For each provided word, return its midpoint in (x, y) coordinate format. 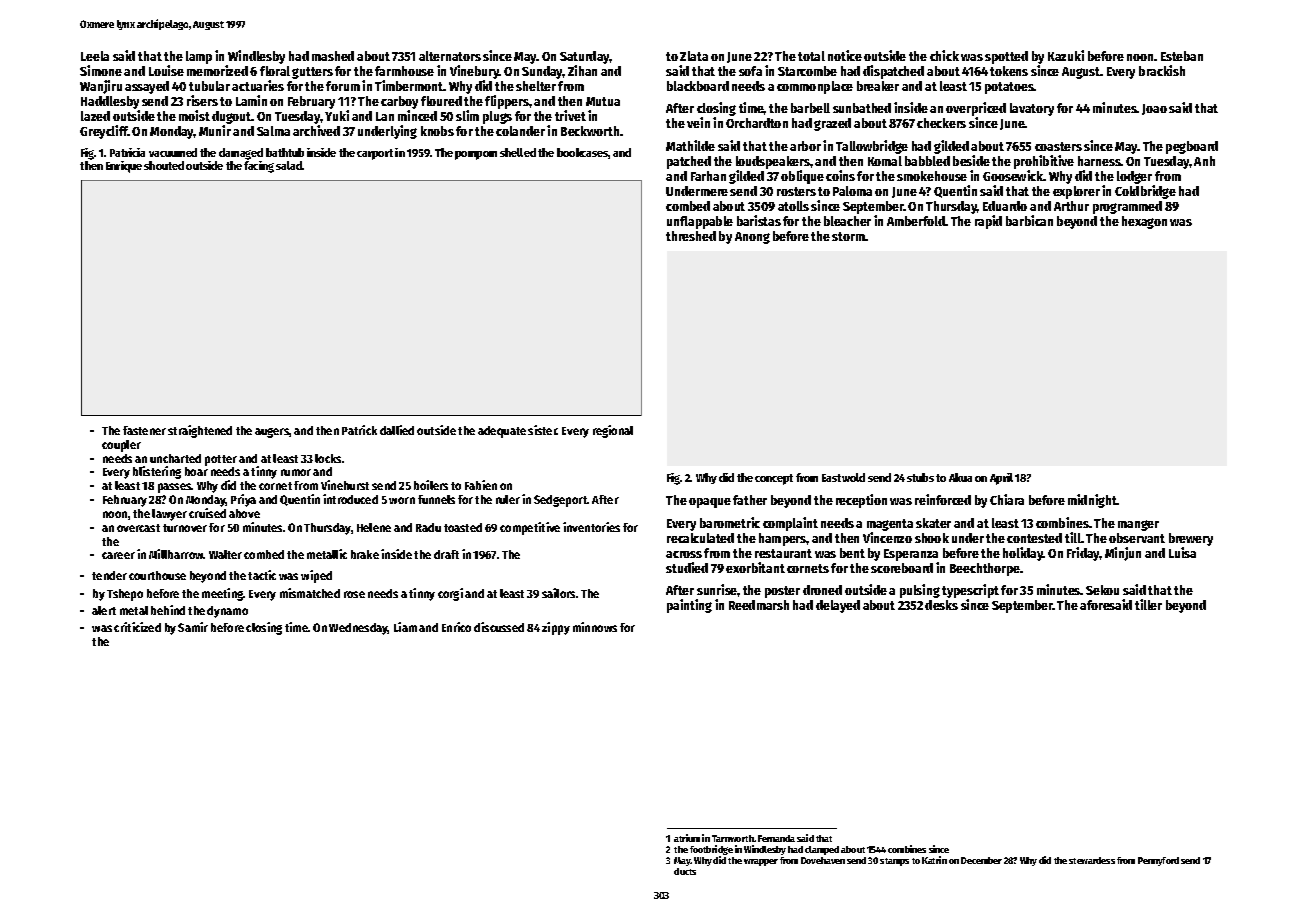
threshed (691, 236)
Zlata (694, 56)
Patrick (359, 430)
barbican (1029, 220)
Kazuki (1066, 55)
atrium (687, 838)
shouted (164, 165)
